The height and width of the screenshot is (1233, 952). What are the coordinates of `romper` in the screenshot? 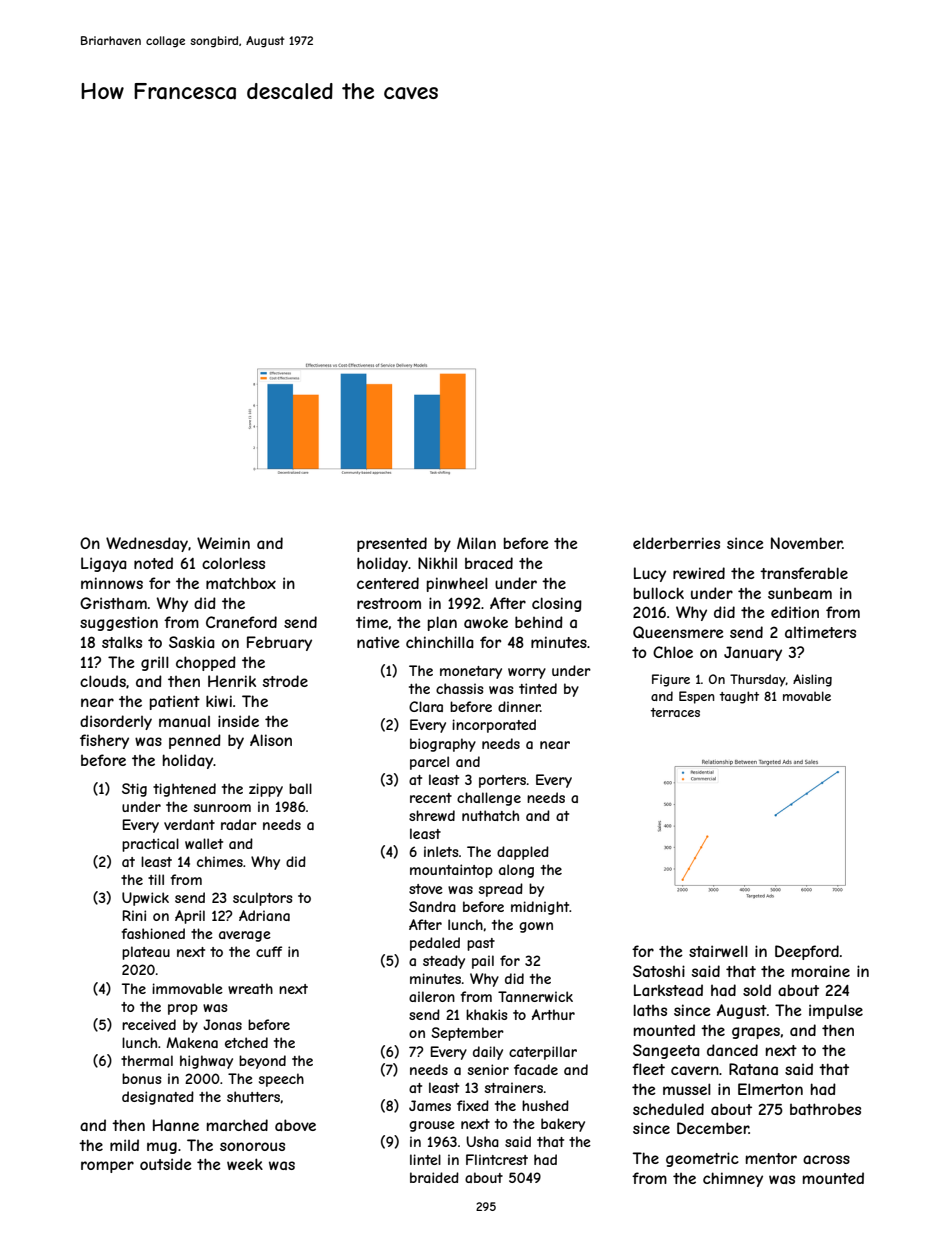 It's located at (107, 1167).
